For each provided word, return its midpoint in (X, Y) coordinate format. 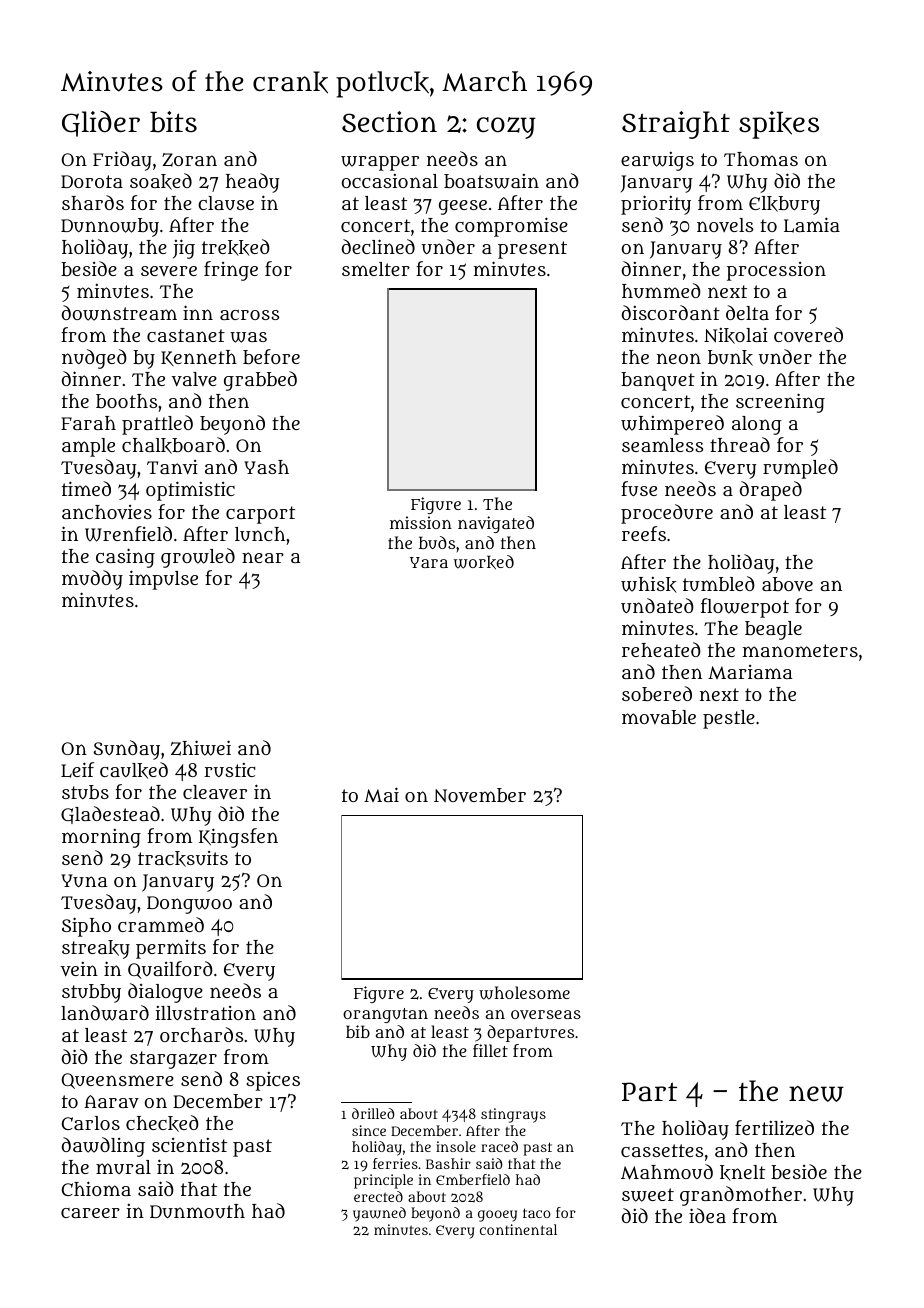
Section (389, 122)
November (480, 795)
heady (253, 183)
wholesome (524, 993)
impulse (163, 580)
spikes (779, 125)
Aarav (111, 1102)
